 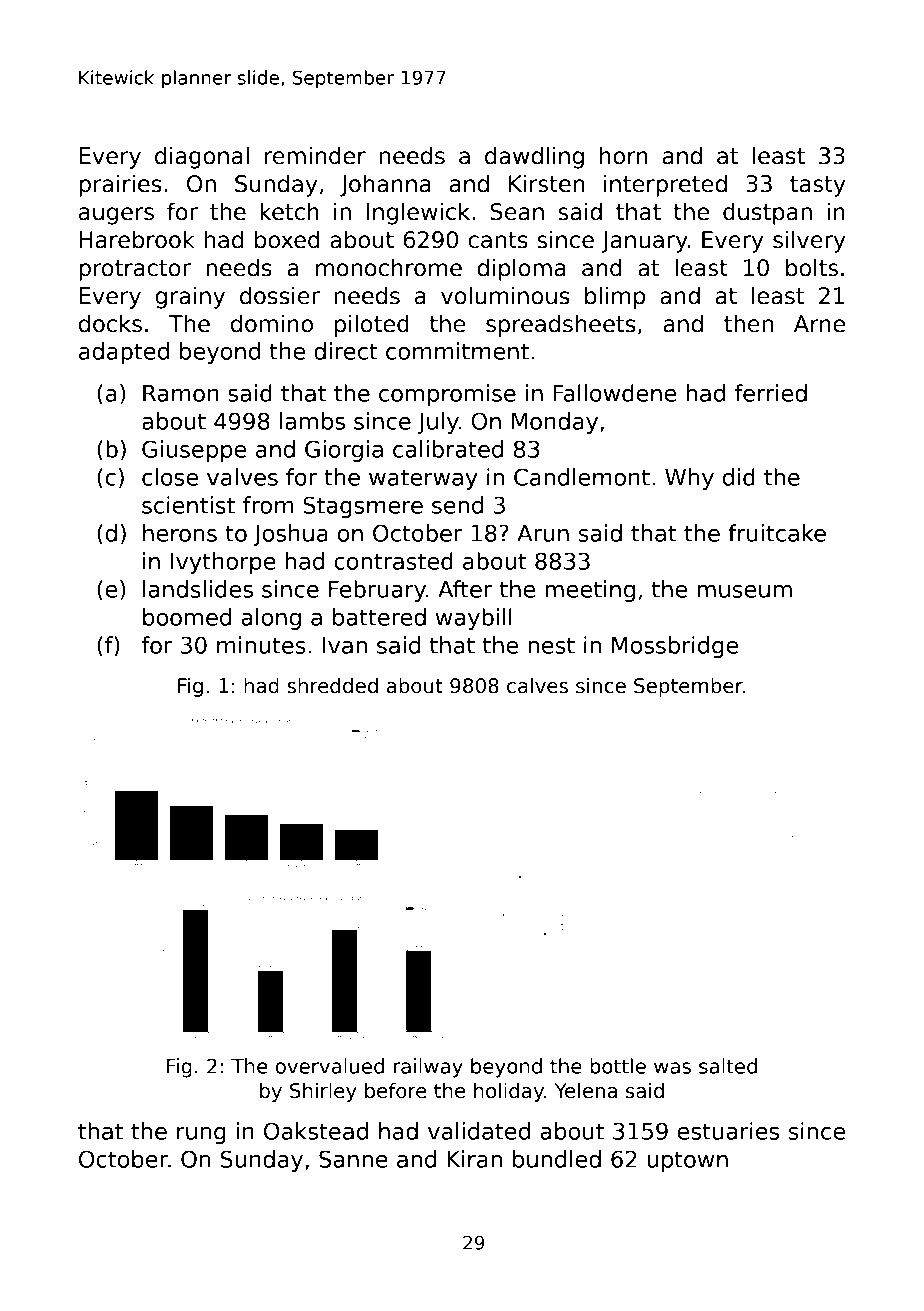 What do you see at coordinates (770, 393) in the screenshot?
I see `ferried` at bounding box center [770, 393].
